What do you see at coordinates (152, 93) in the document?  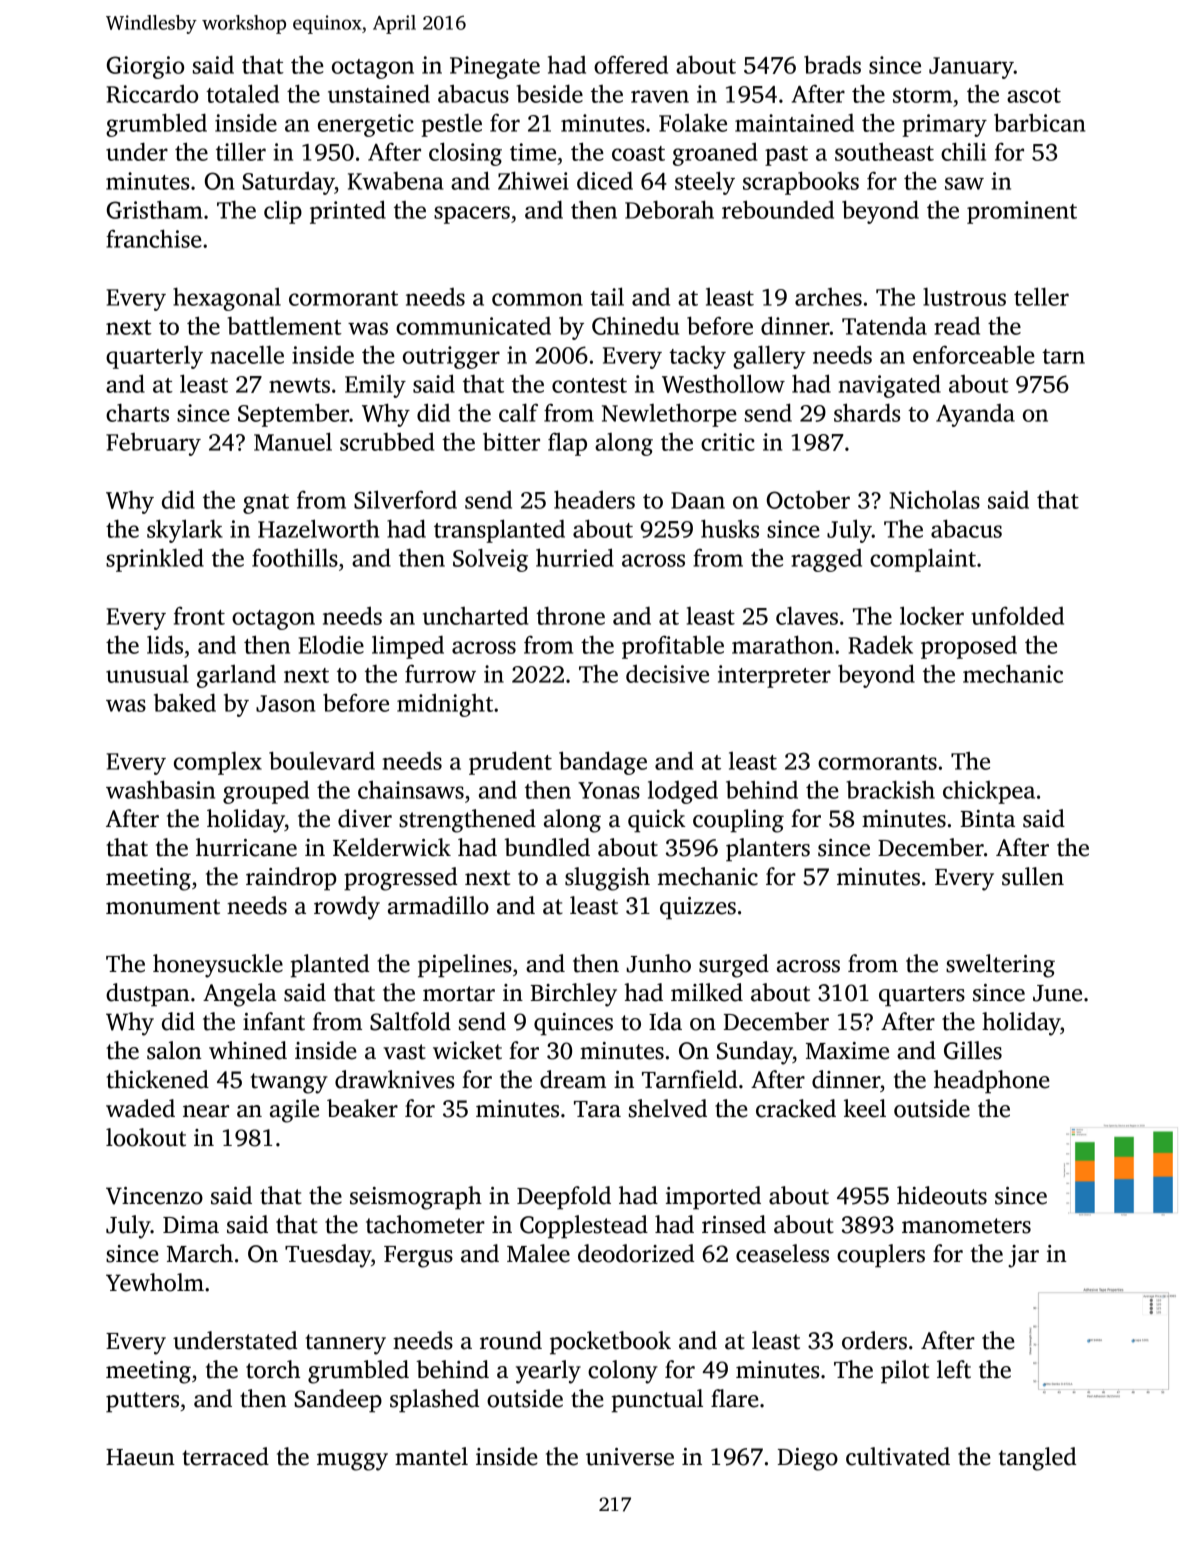 I see `Riccardo` at bounding box center [152, 93].
